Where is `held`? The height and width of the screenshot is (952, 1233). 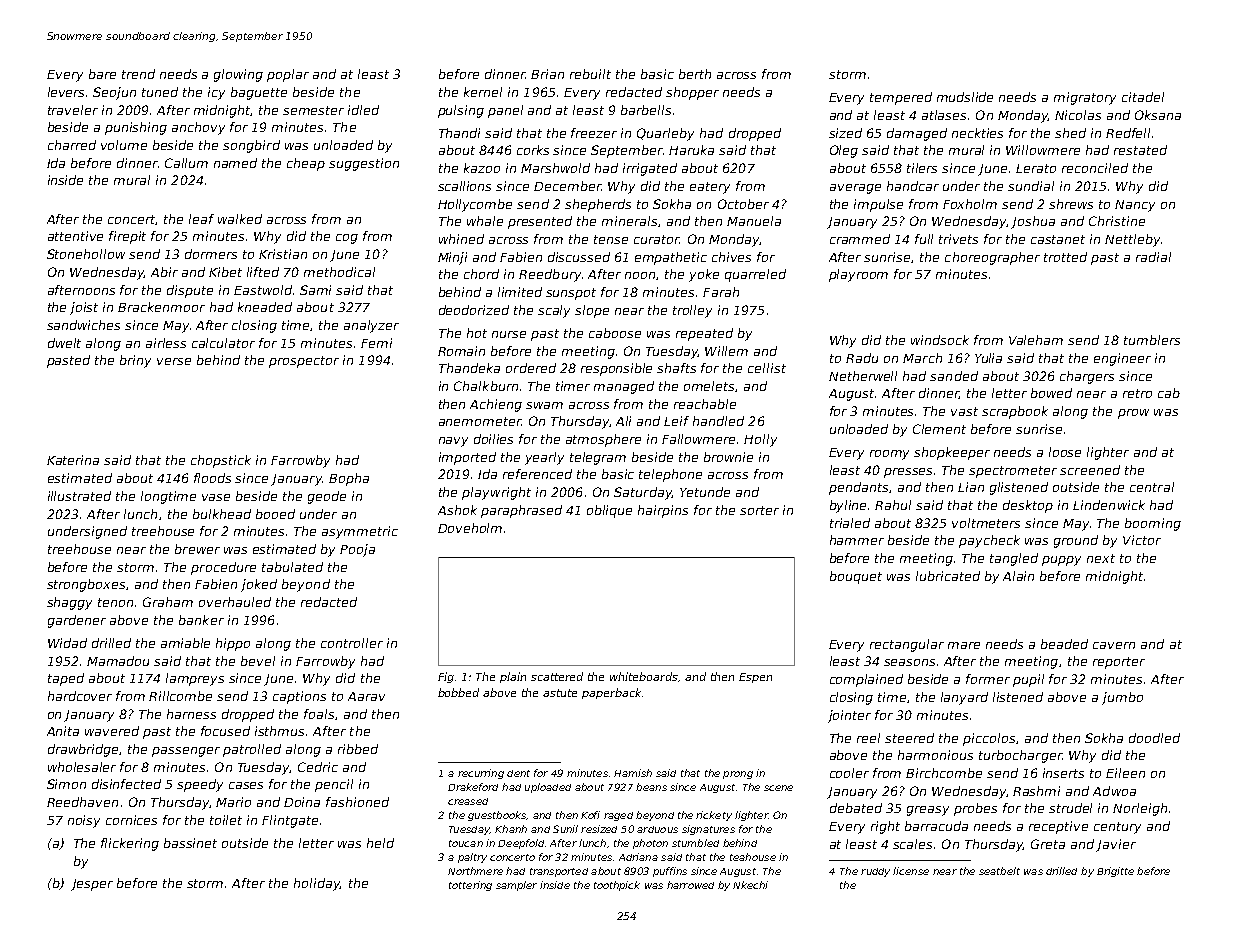
held is located at coordinates (380, 843).
